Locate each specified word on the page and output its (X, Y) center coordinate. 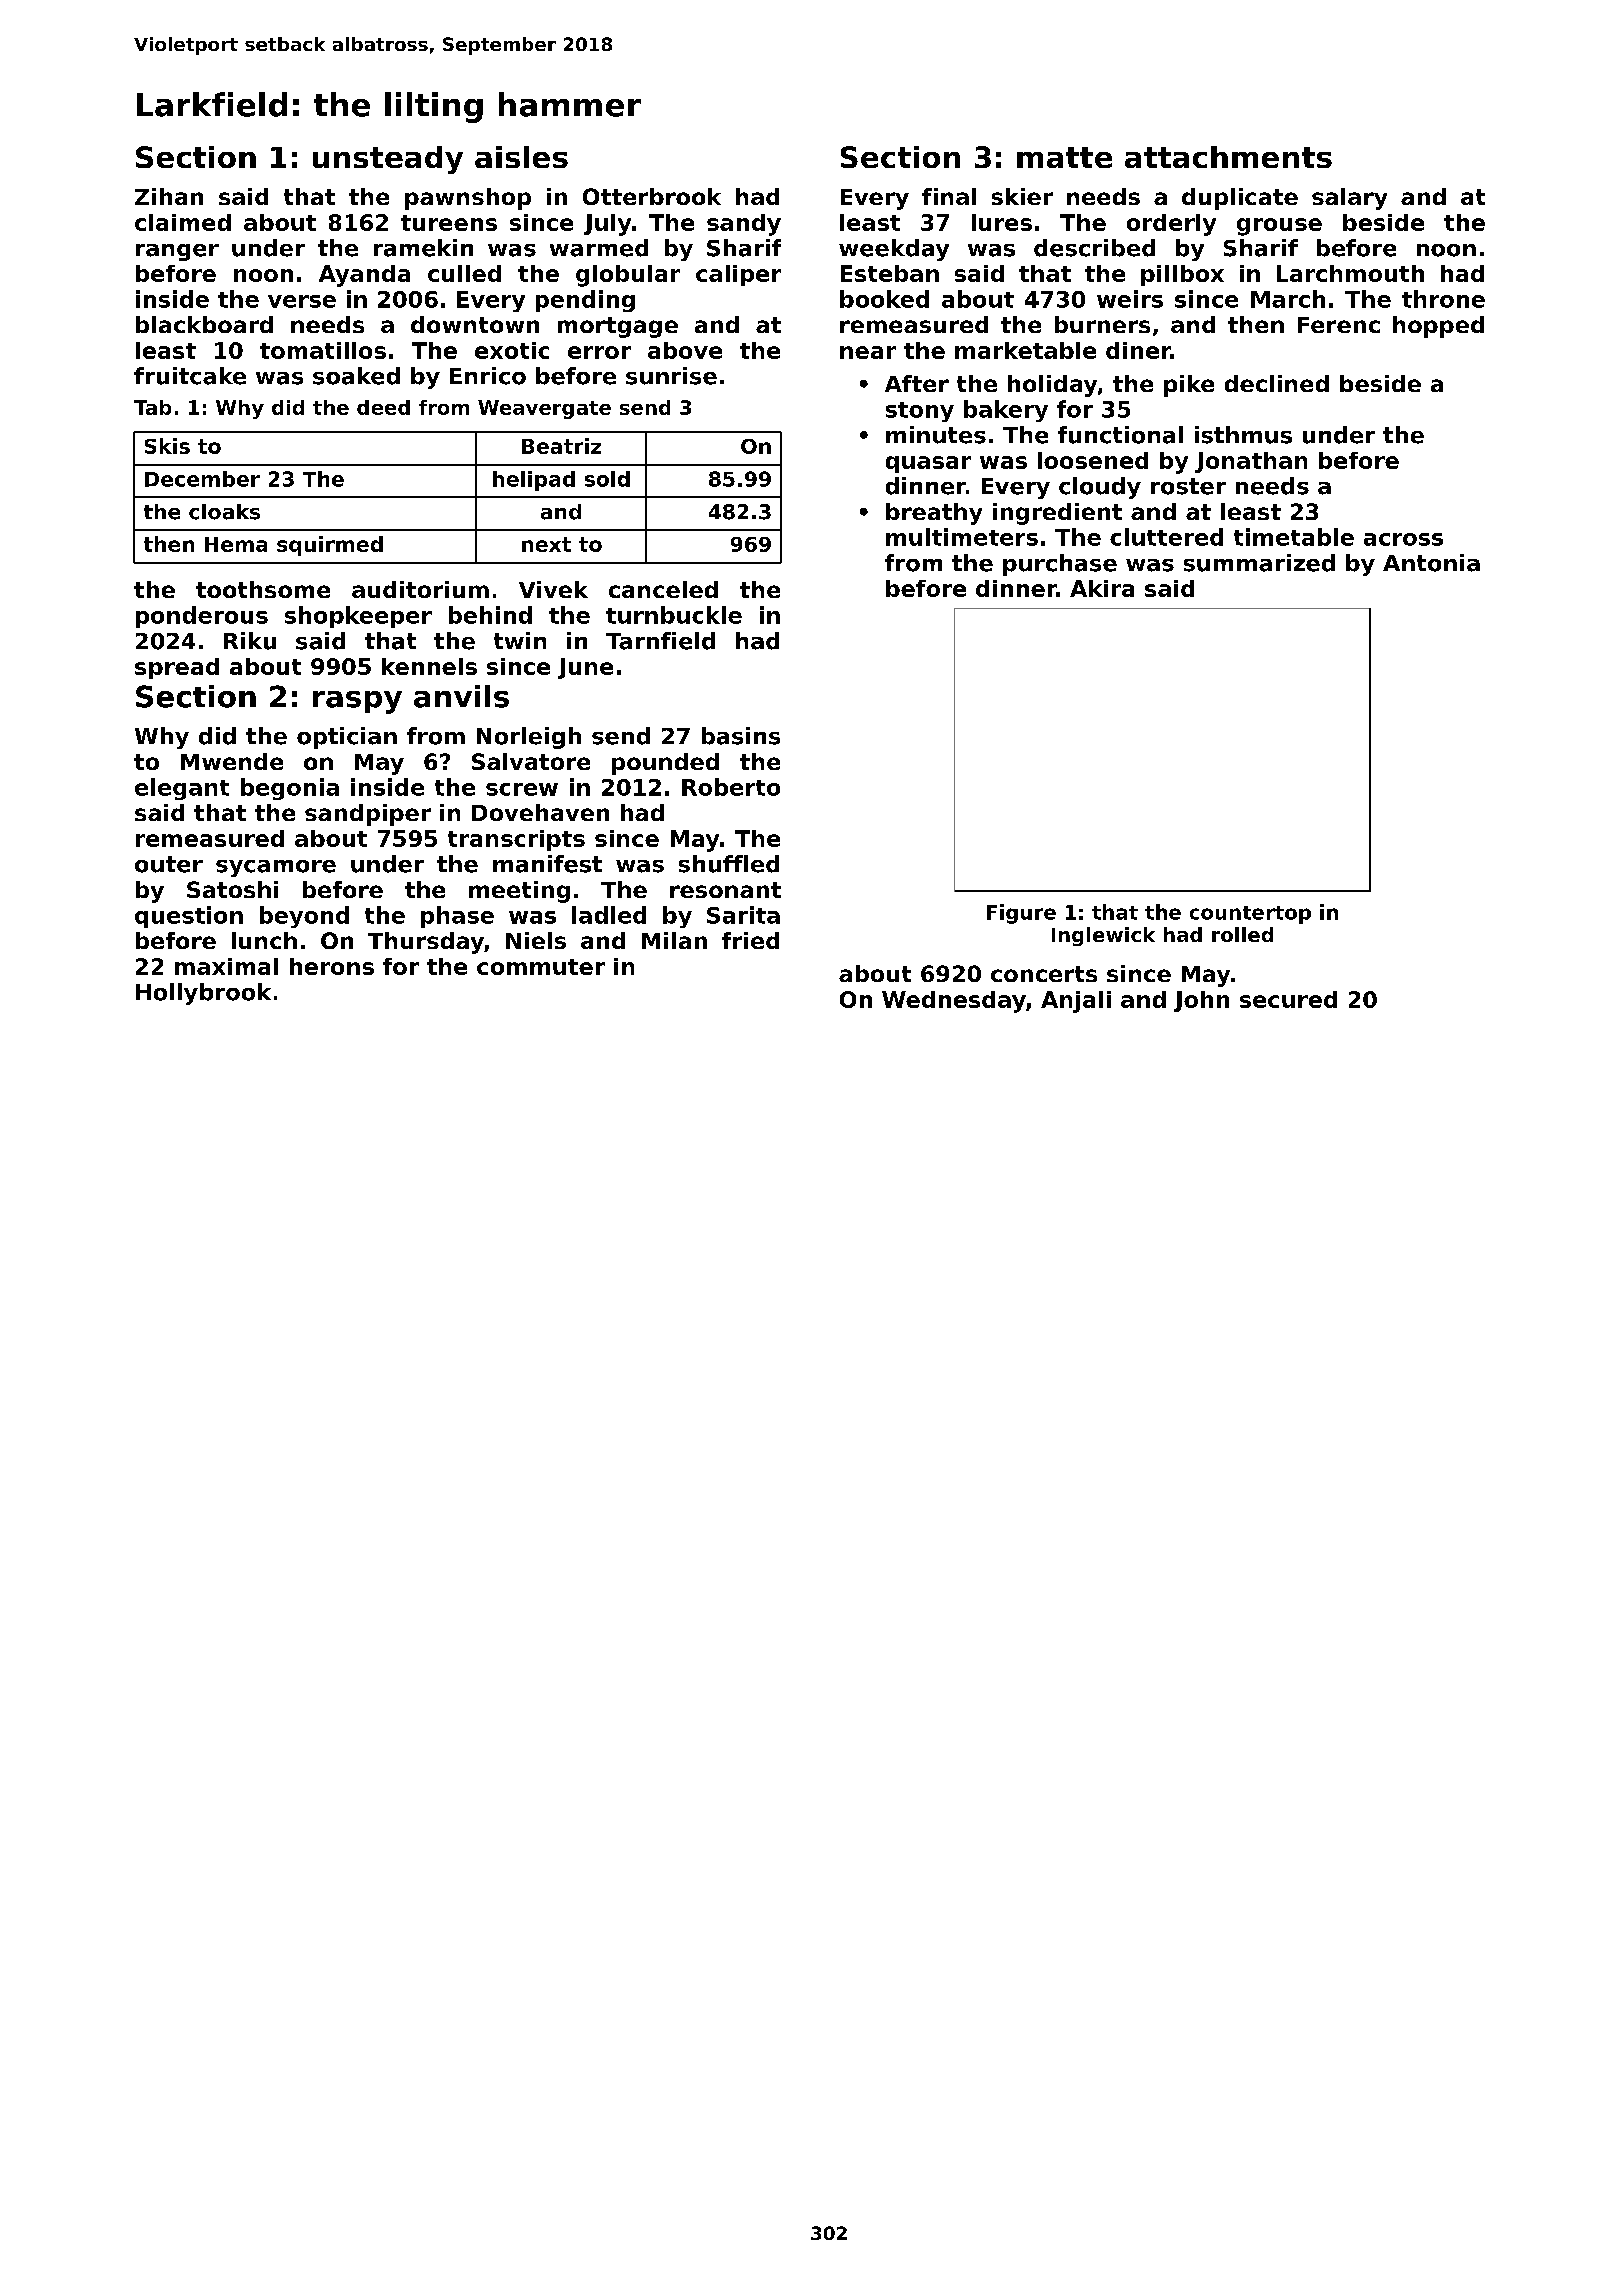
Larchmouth (1350, 273)
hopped (1438, 327)
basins (741, 736)
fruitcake (190, 376)
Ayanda (364, 276)
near (868, 352)
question (189, 917)
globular (628, 276)
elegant (182, 789)
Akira (1102, 588)
